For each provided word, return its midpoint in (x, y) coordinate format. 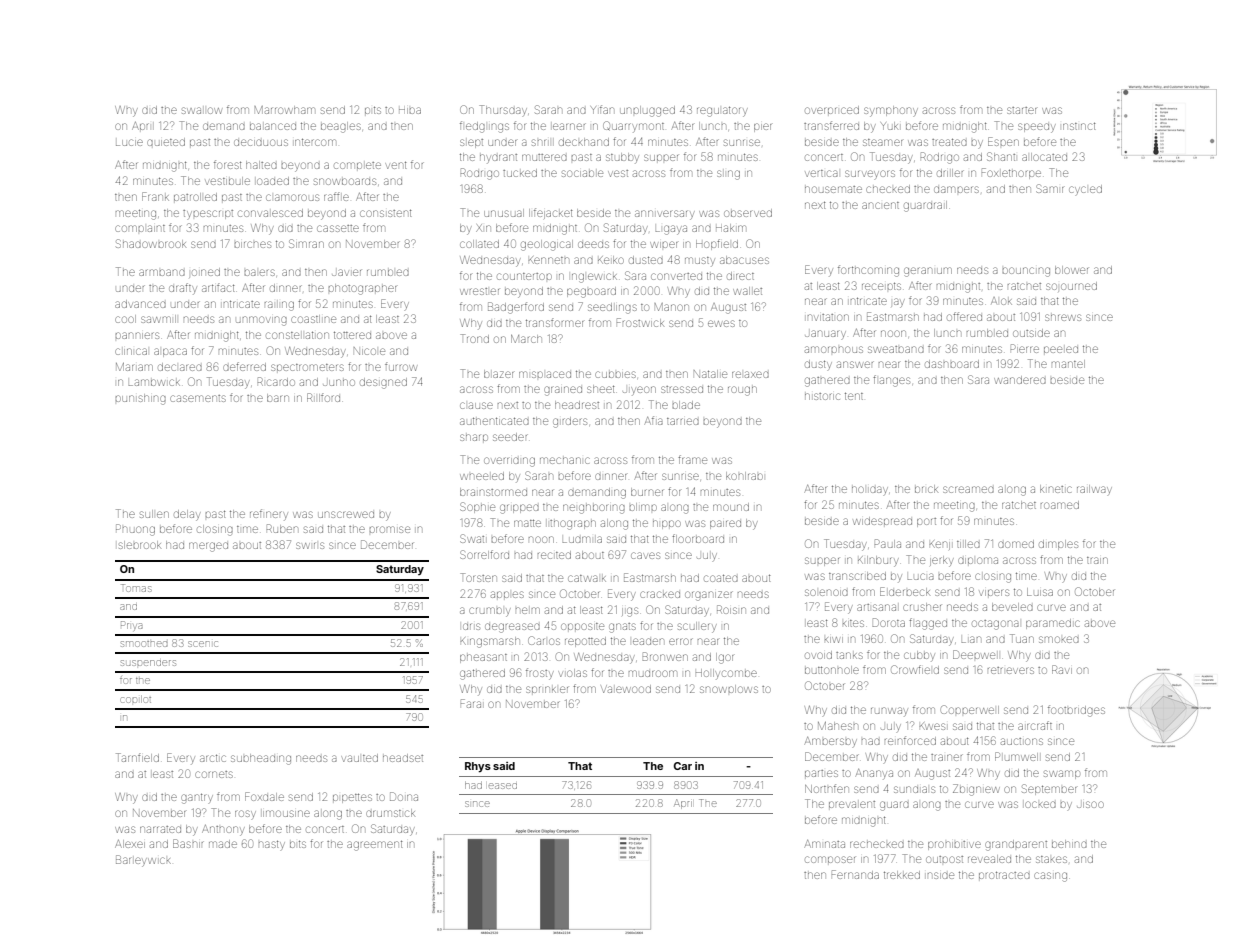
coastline (313, 319)
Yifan (602, 109)
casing (1050, 877)
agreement (375, 846)
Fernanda (855, 874)
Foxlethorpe (1011, 173)
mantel (1068, 364)
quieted (166, 142)
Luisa (1040, 592)
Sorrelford (484, 554)
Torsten (478, 577)
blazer (498, 374)
